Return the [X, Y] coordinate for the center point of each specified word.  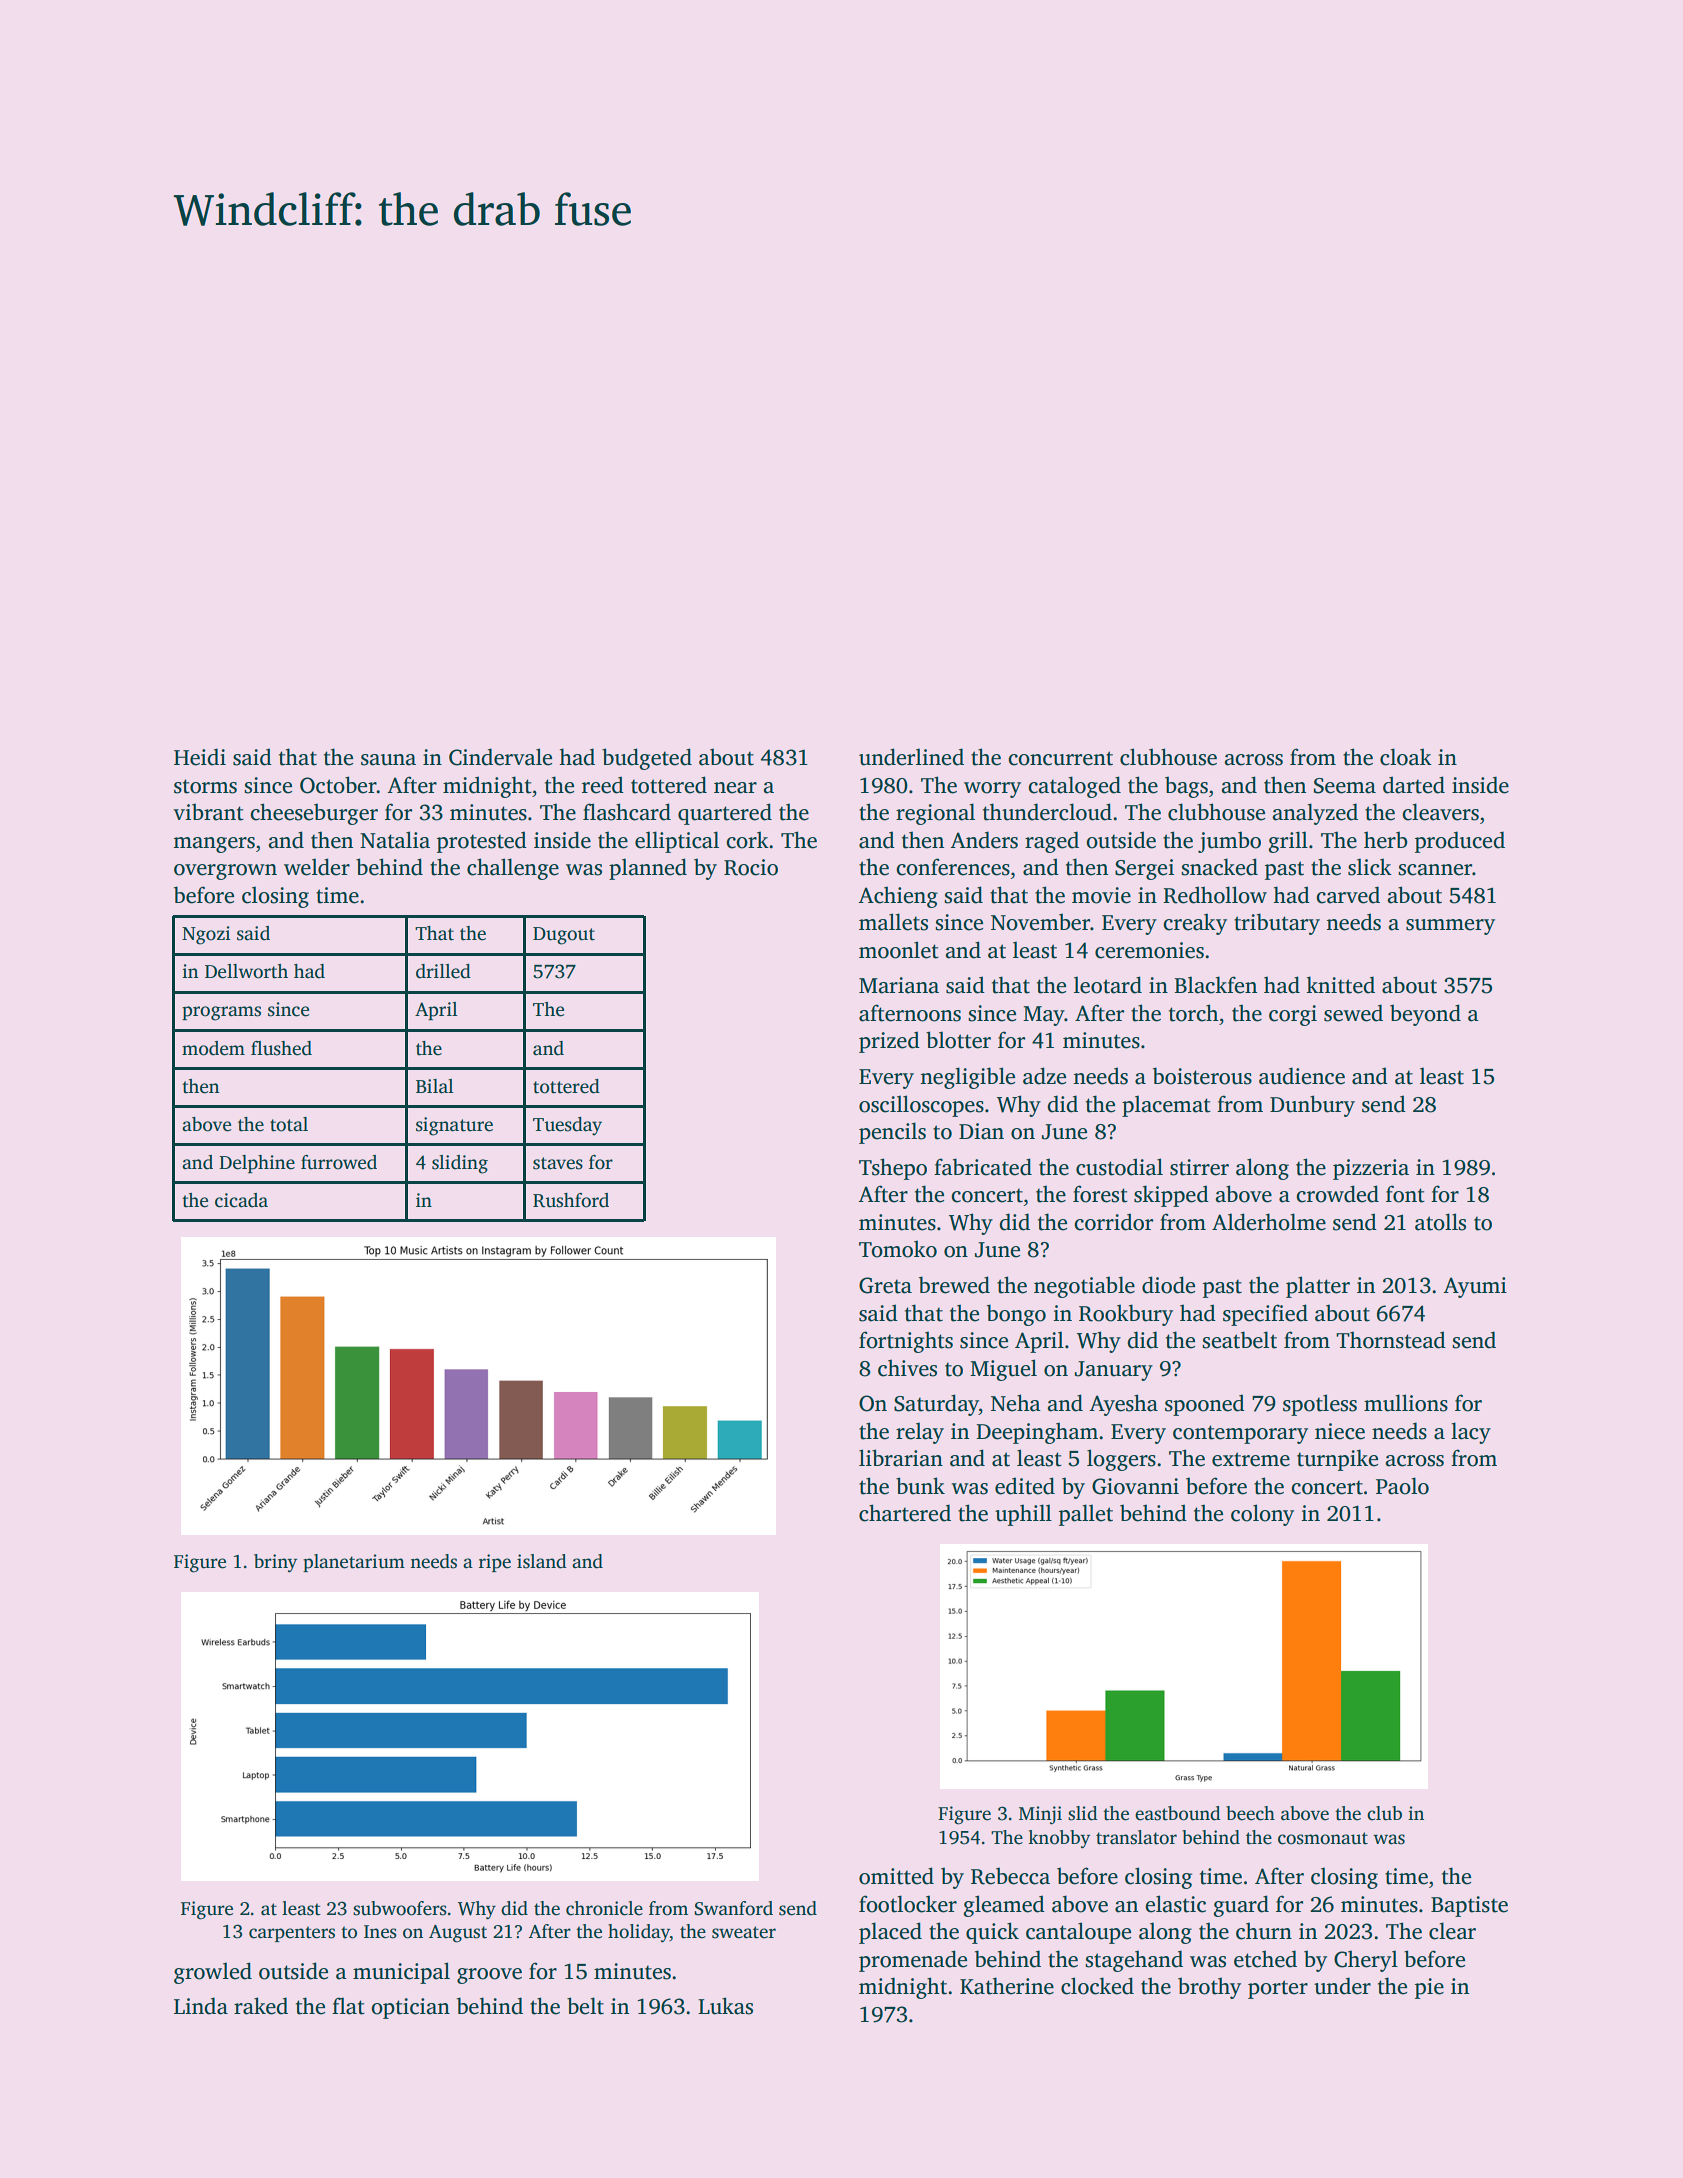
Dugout [564, 936]
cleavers [1441, 812]
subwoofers [400, 1908]
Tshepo [893, 1169]
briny [275, 1563]
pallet [1086, 1515]
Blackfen [1216, 985]
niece [1340, 1431]
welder [317, 867]
